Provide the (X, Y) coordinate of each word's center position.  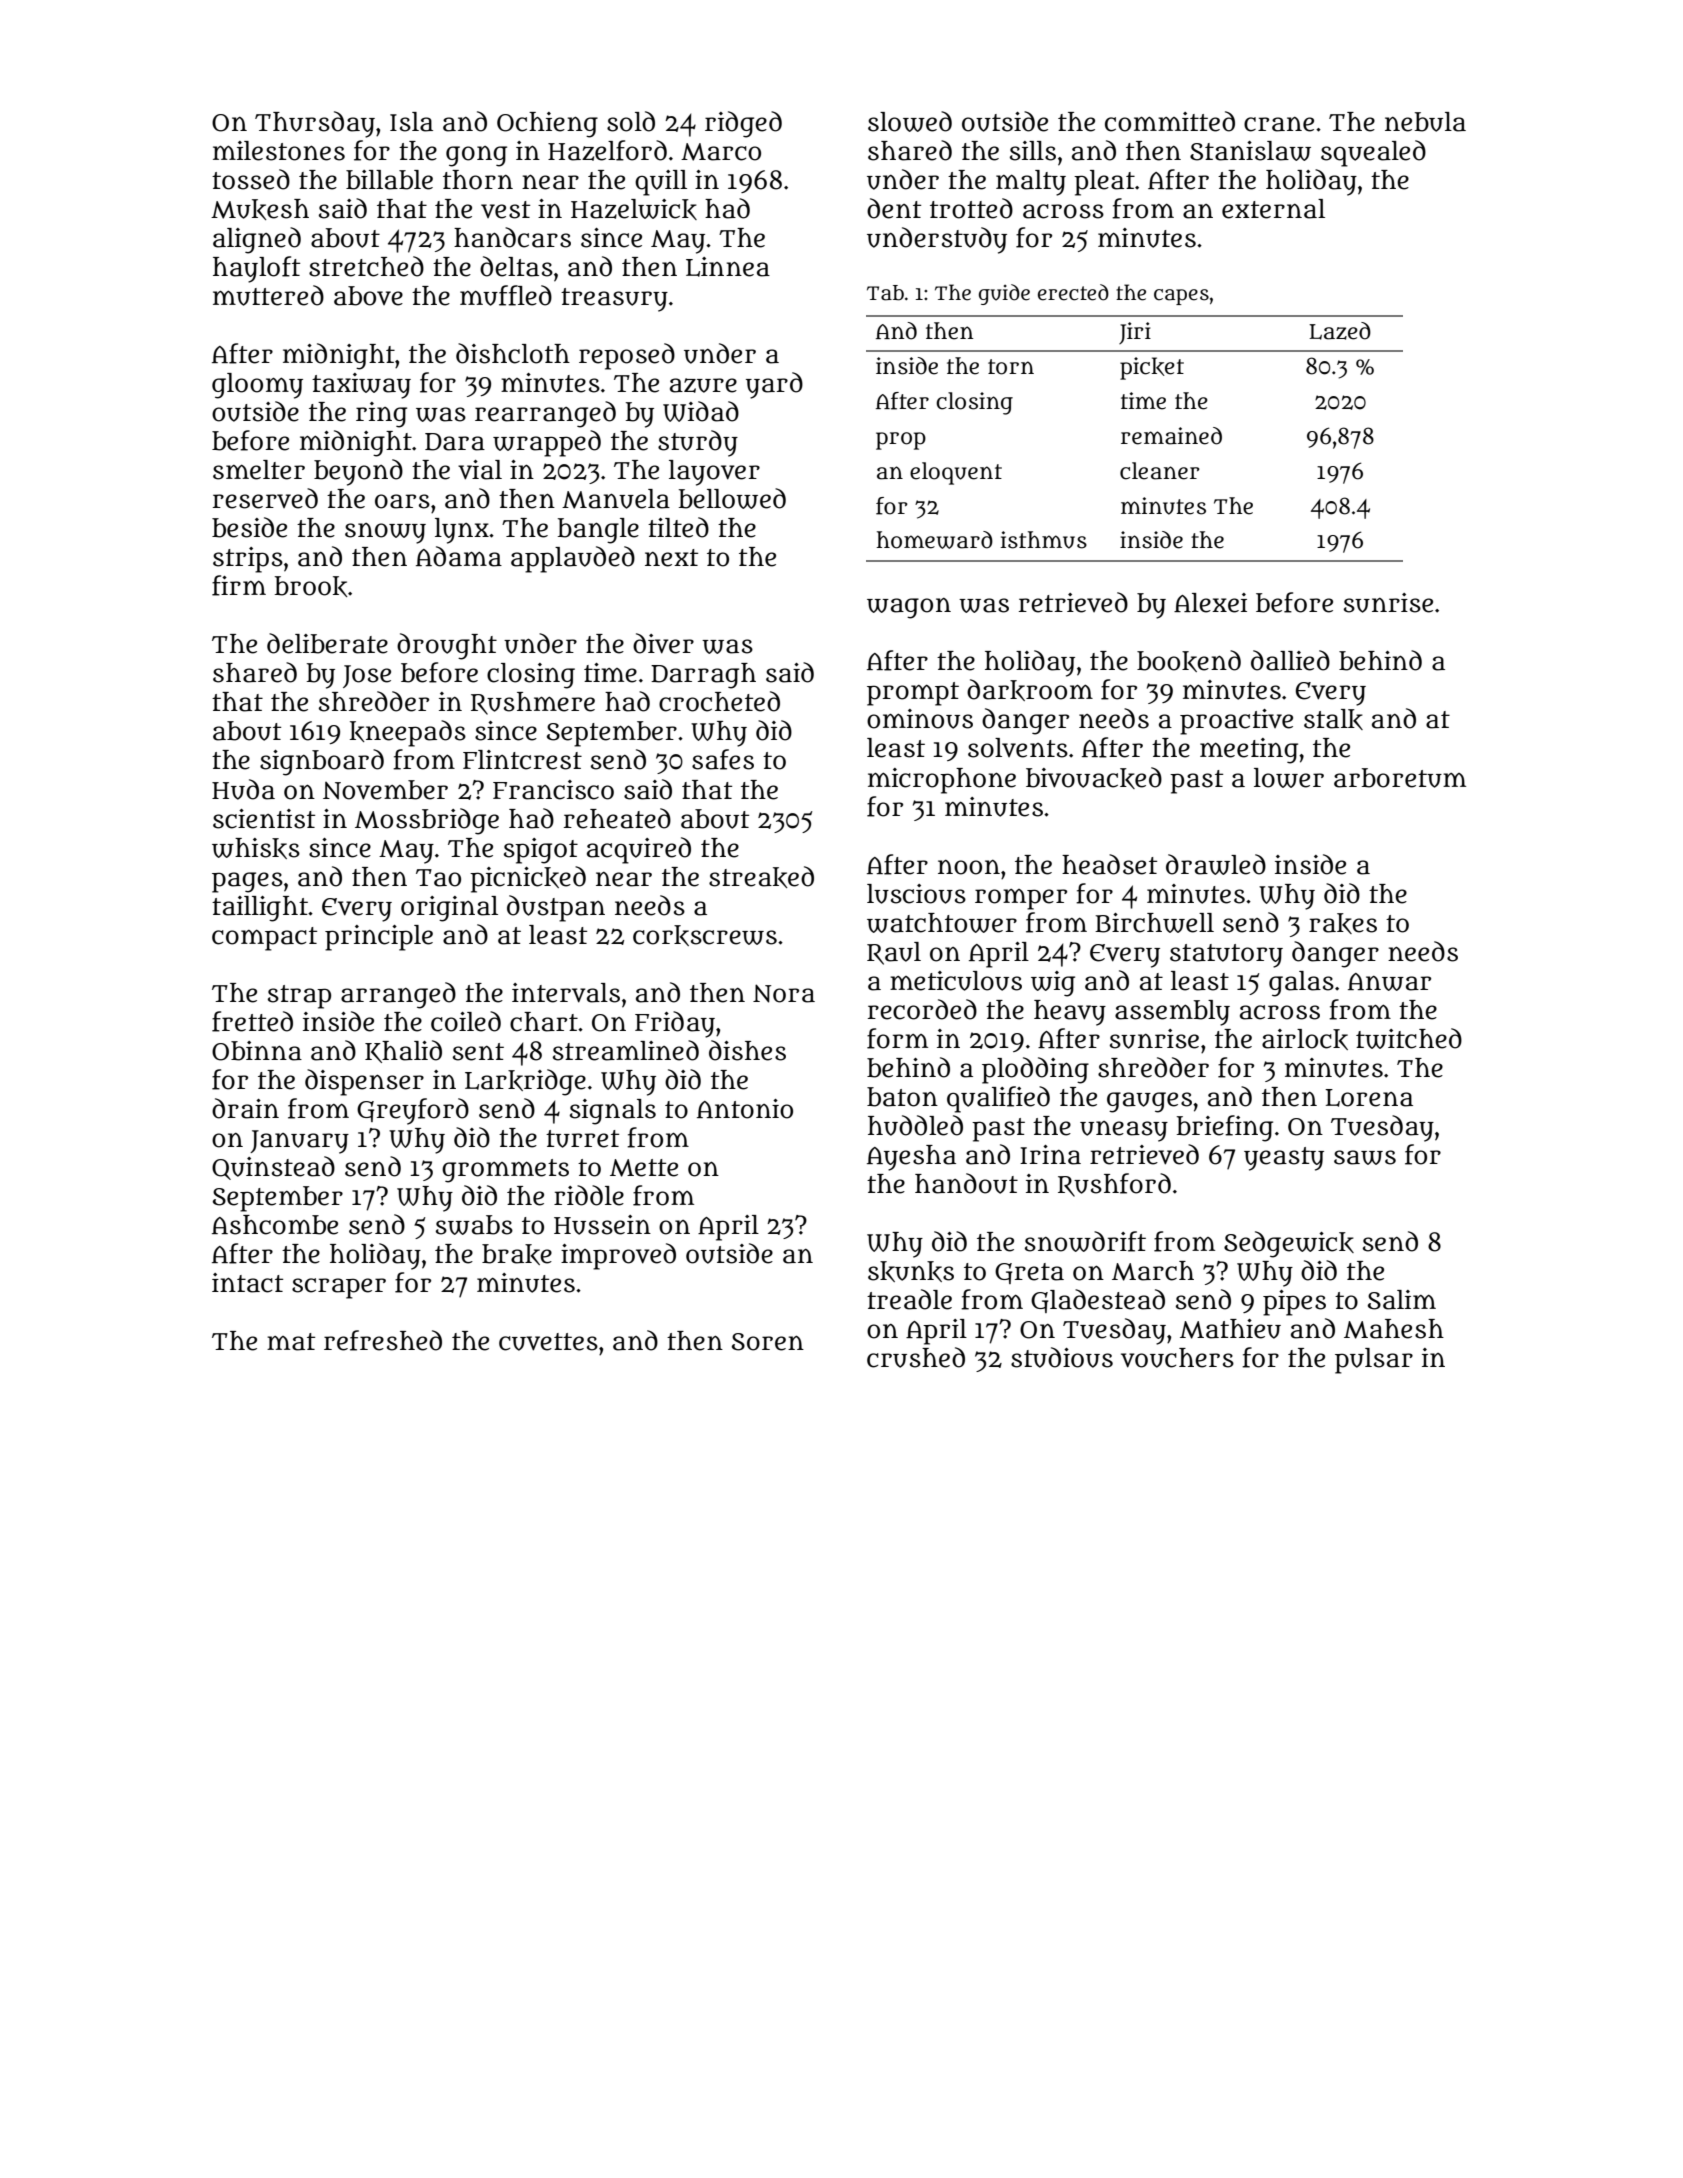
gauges (1149, 1102)
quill (661, 183)
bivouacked (1094, 778)
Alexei (1210, 603)
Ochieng (547, 125)
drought (447, 646)
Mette (644, 1168)
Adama (459, 556)
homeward (934, 540)
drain (245, 1108)
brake (517, 1254)
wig (1053, 984)
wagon (909, 608)
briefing (1225, 1128)
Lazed (1340, 331)
